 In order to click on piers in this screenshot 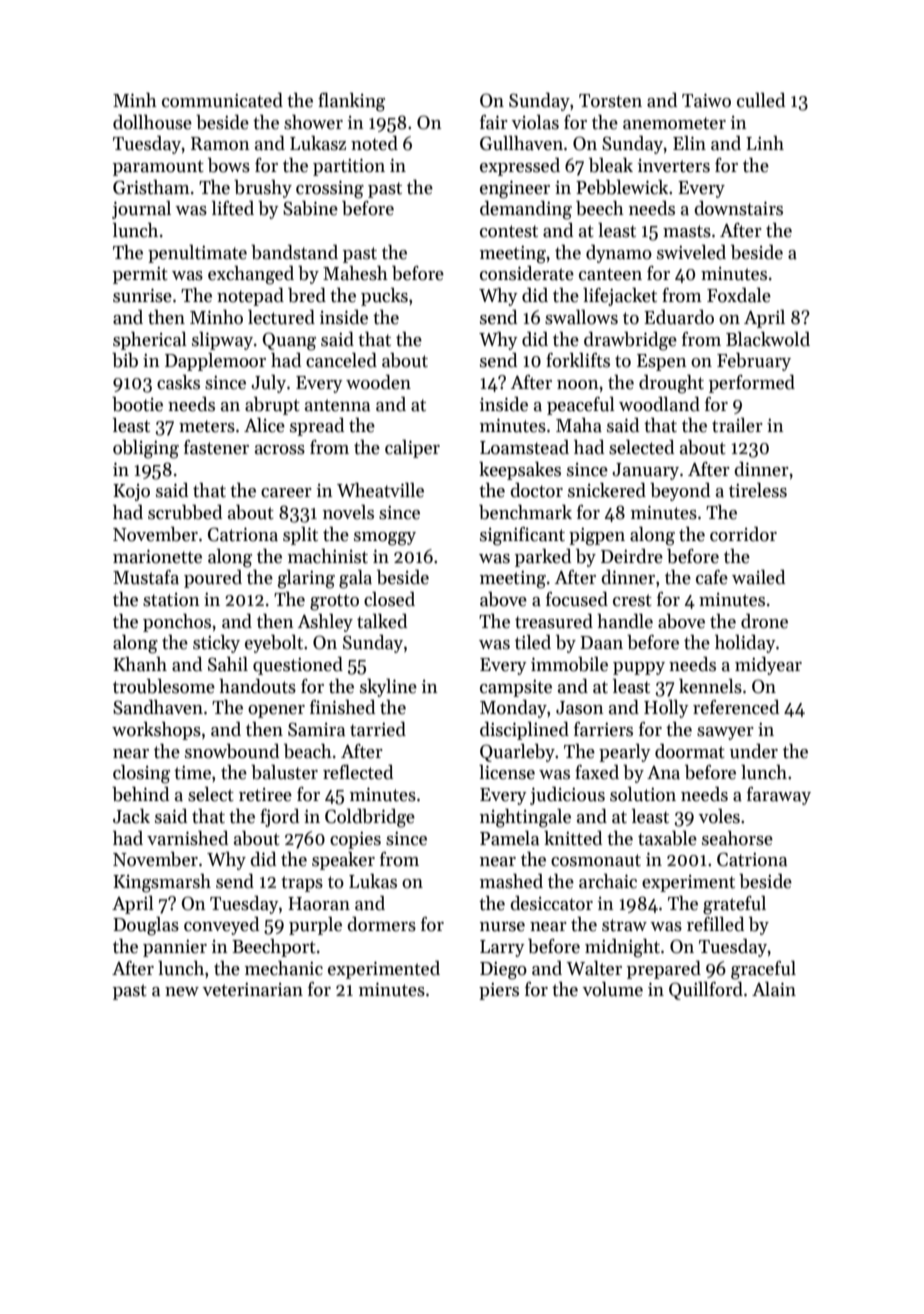, I will do `click(499, 991)`.
